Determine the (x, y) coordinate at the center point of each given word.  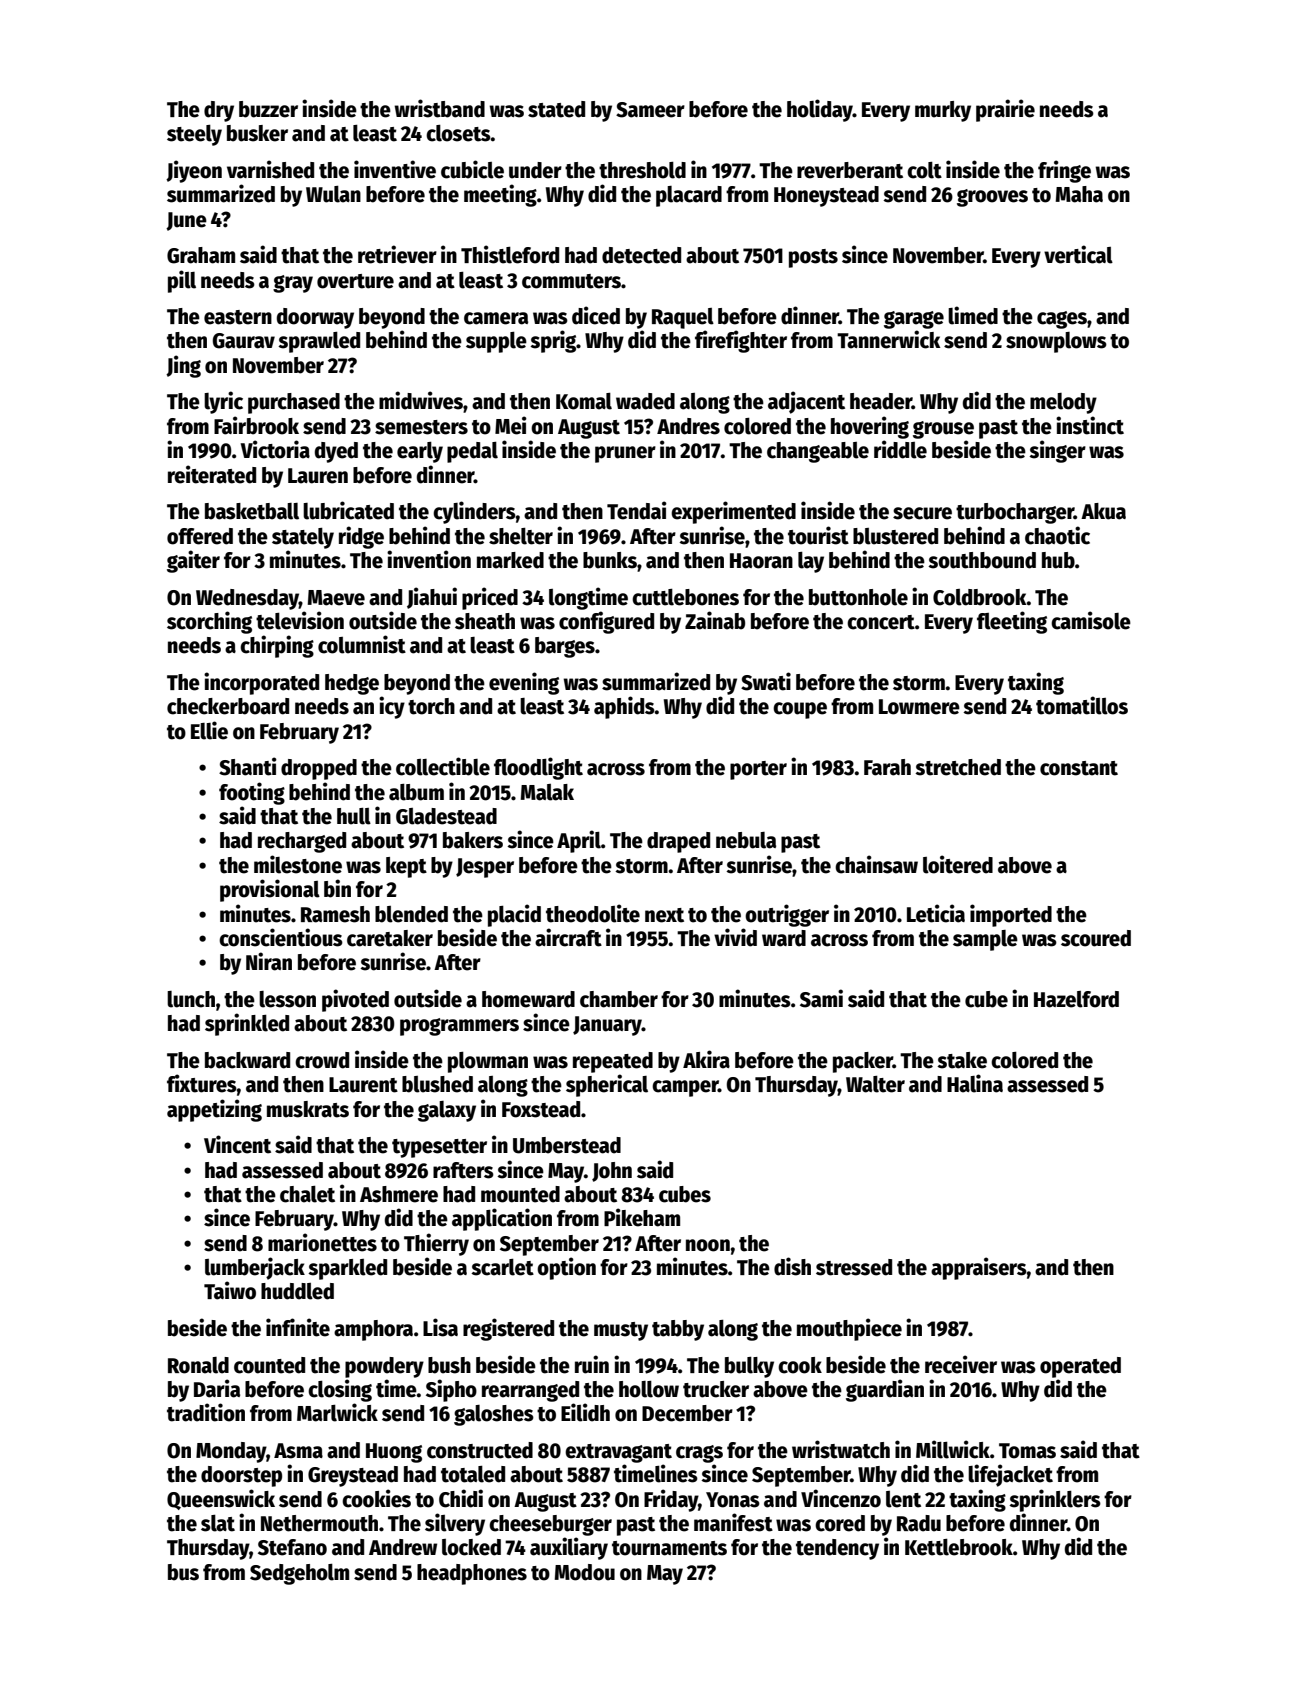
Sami (821, 998)
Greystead (353, 1476)
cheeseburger (550, 1525)
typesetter (439, 1148)
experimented (733, 512)
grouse (943, 430)
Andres (688, 426)
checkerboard (228, 706)
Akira (706, 1059)
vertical (1078, 254)
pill (182, 281)
